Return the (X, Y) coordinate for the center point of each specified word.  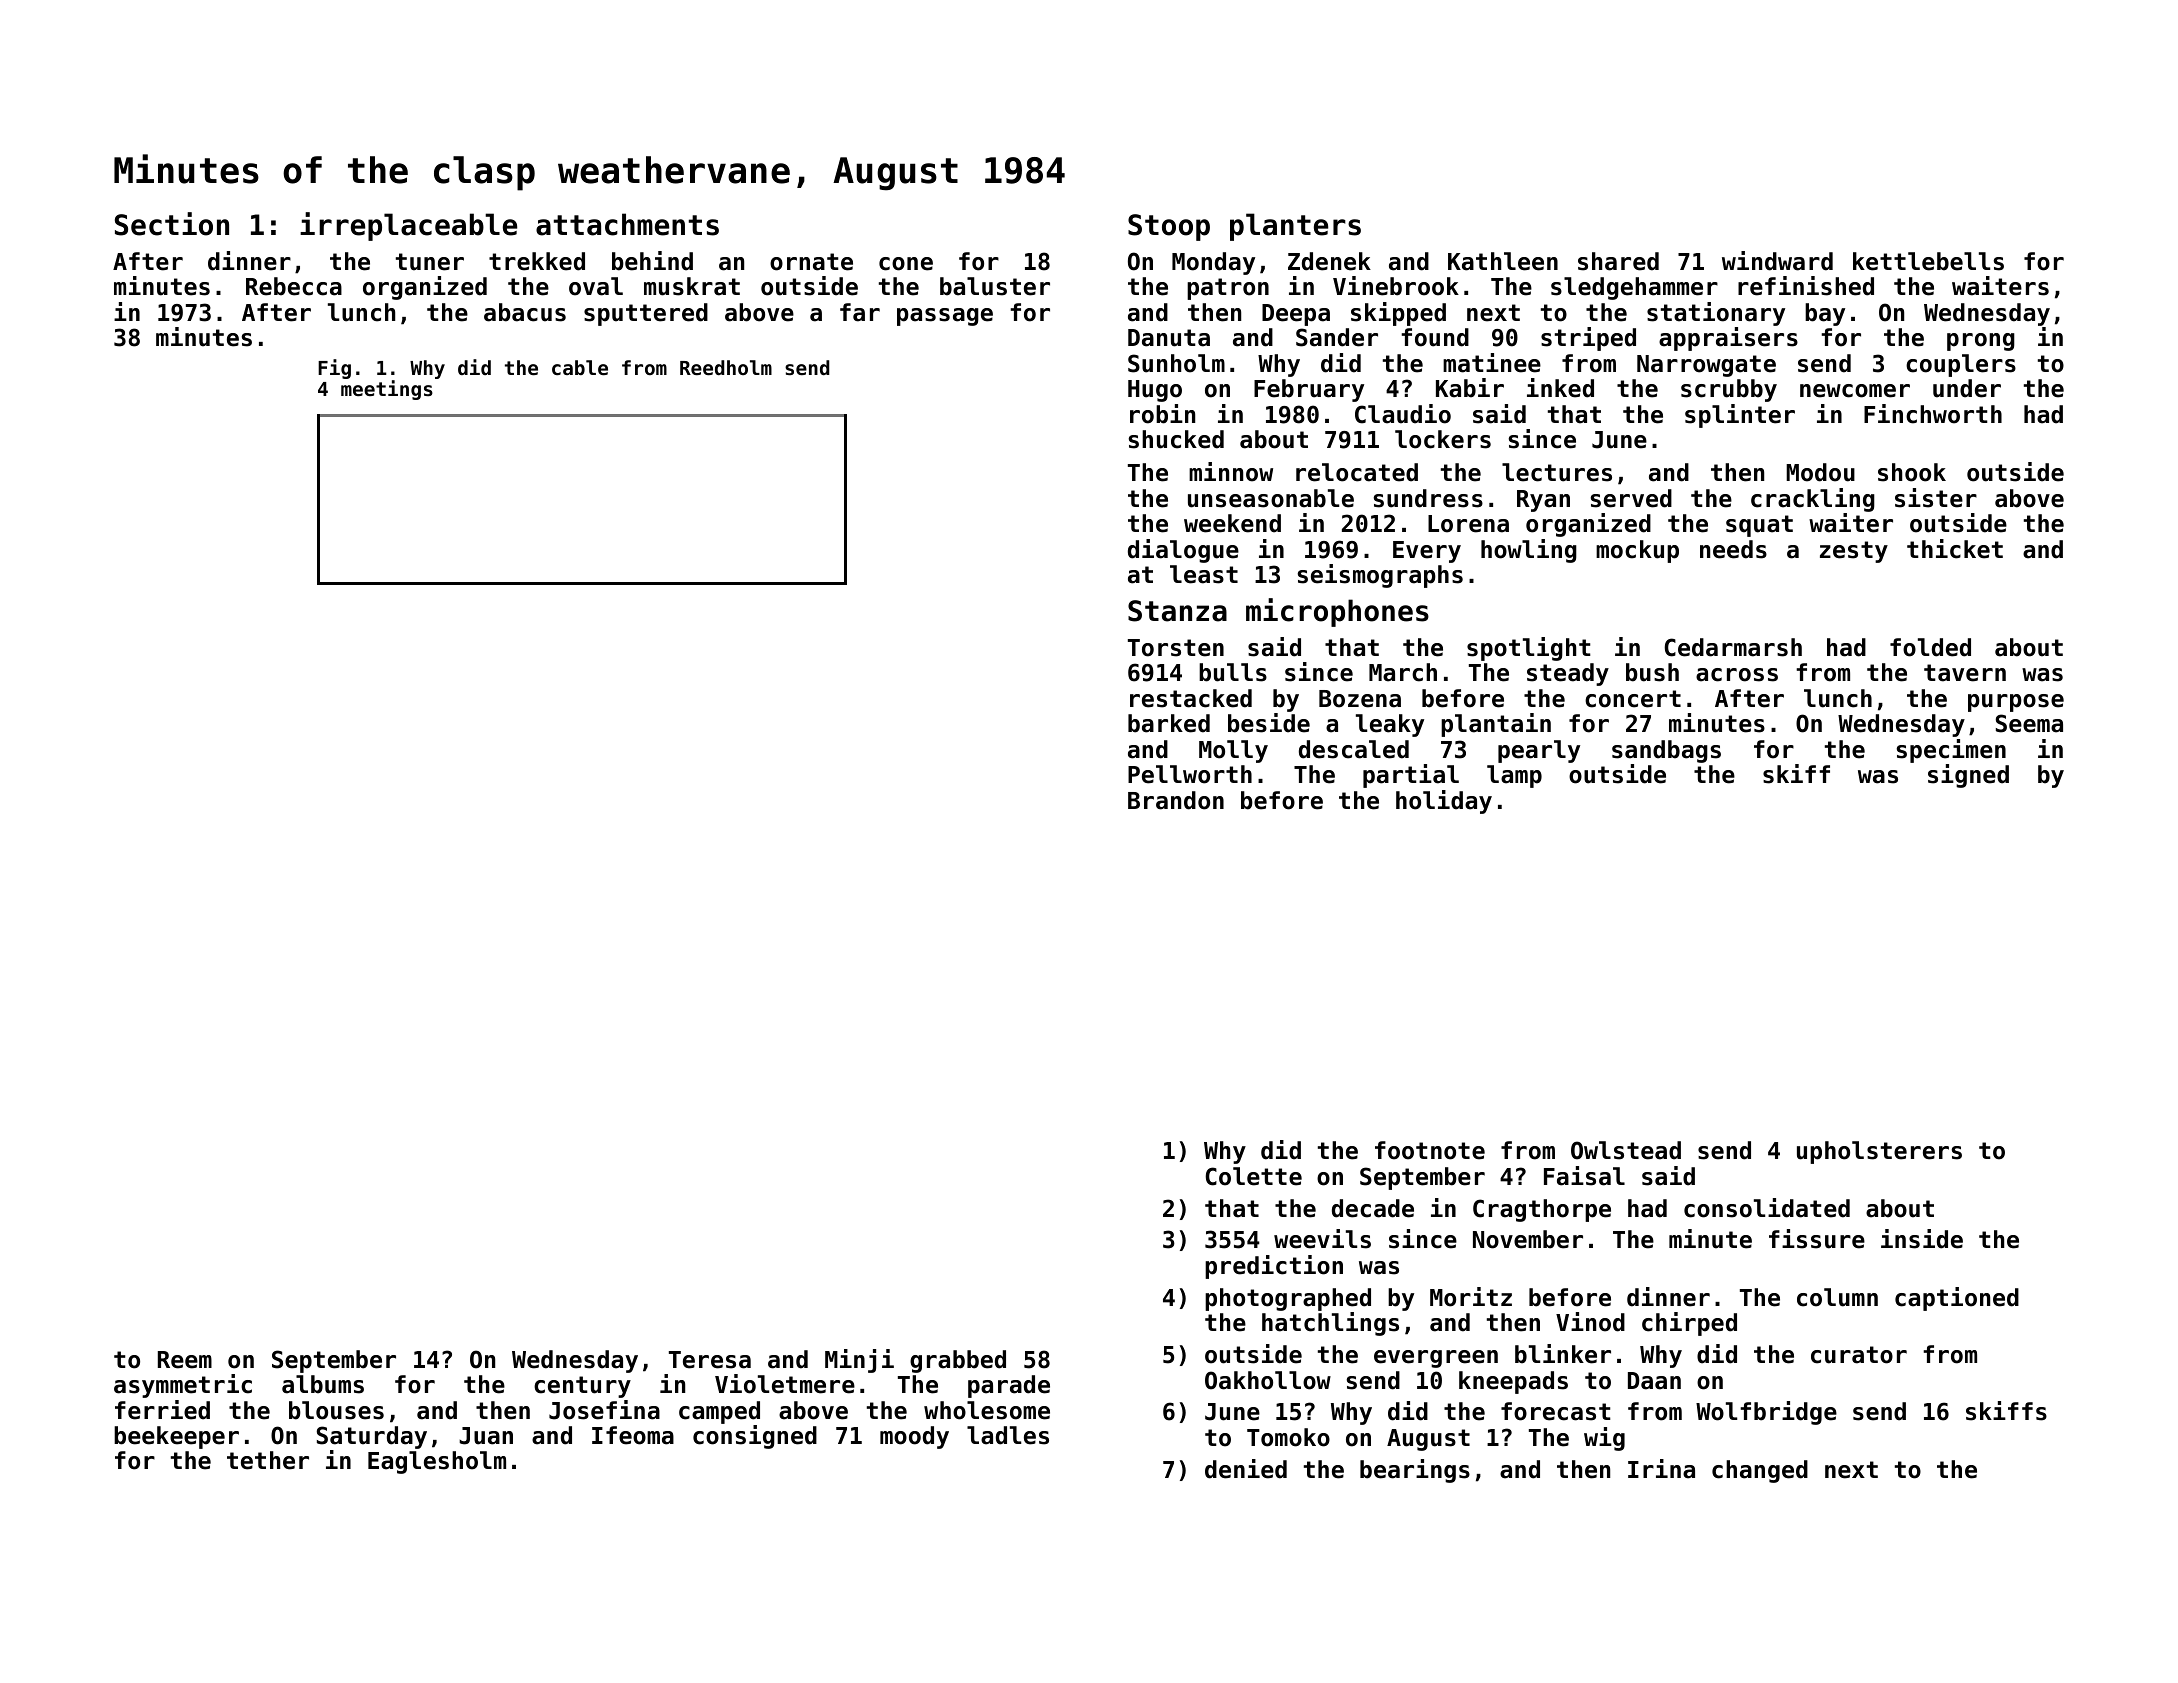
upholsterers (1879, 1152)
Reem (185, 1360)
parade (1009, 1386)
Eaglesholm (437, 1462)
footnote (1430, 1150)
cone (906, 264)
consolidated (1767, 1208)
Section (172, 224)
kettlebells (1928, 261)
